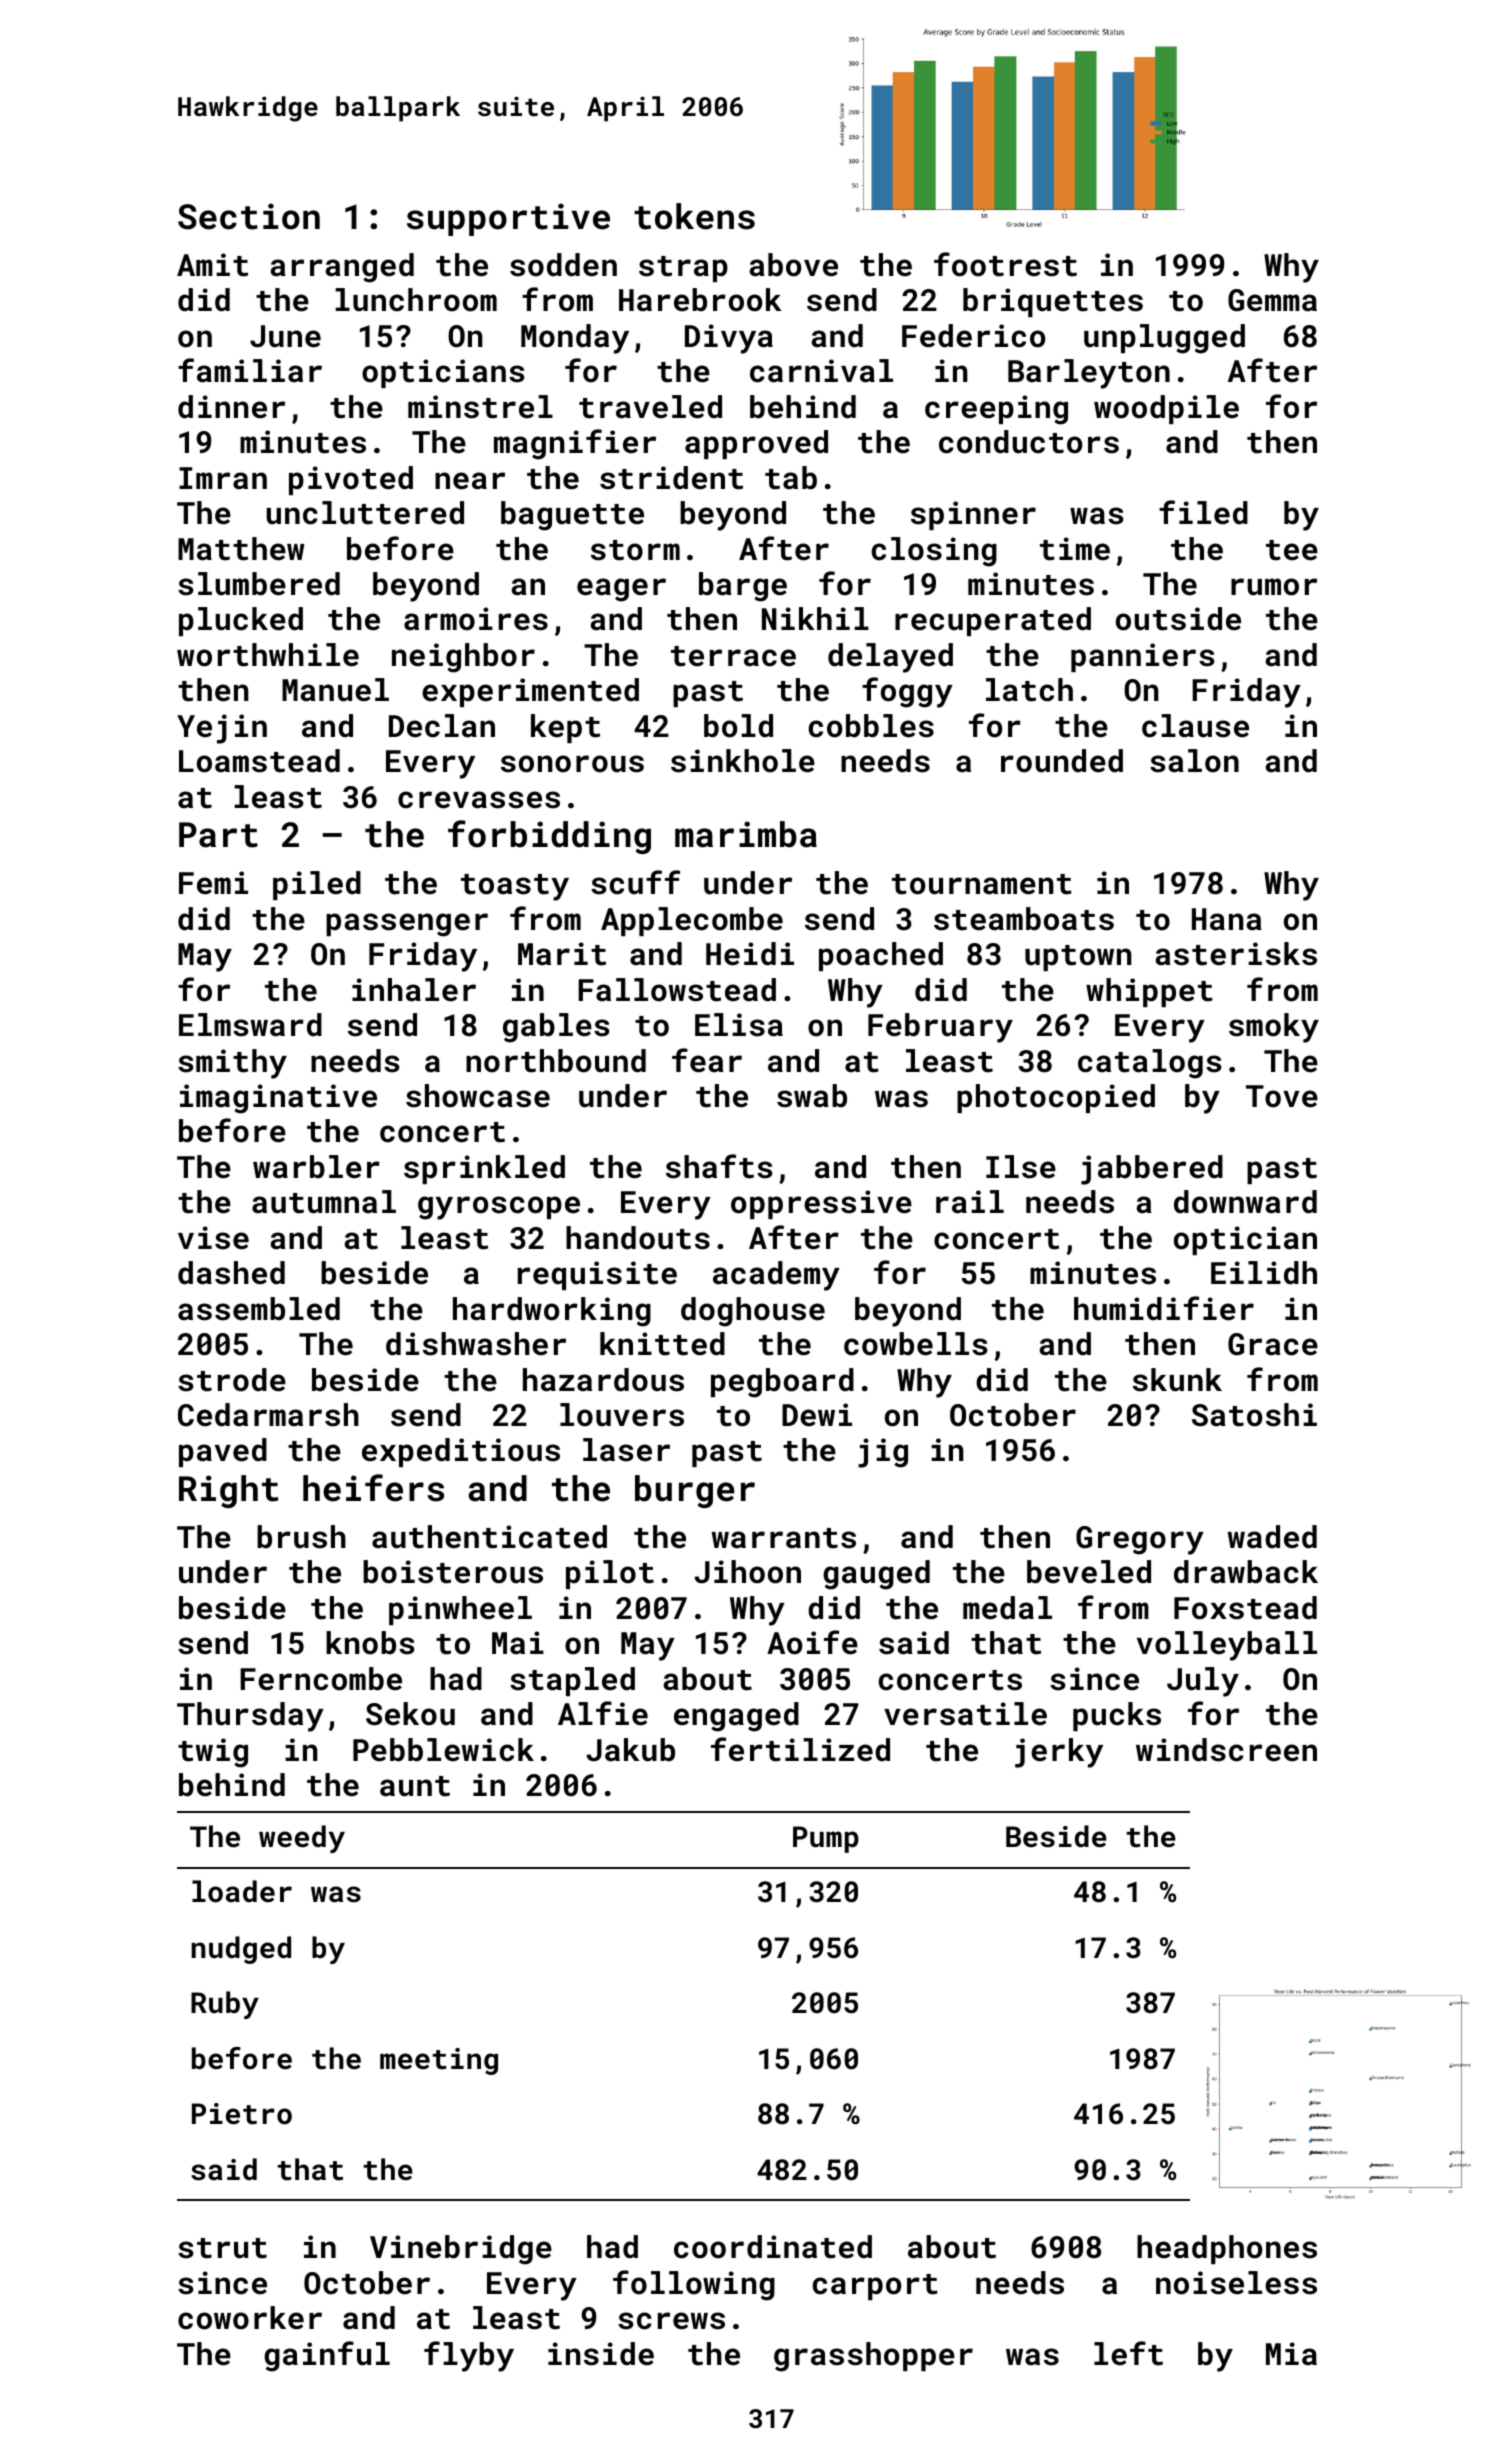 The width and height of the screenshot is (1496, 2464). What do you see at coordinates (707, 1060) in the screenshot?
I see `fear` at bounding box center [707, 1060].
